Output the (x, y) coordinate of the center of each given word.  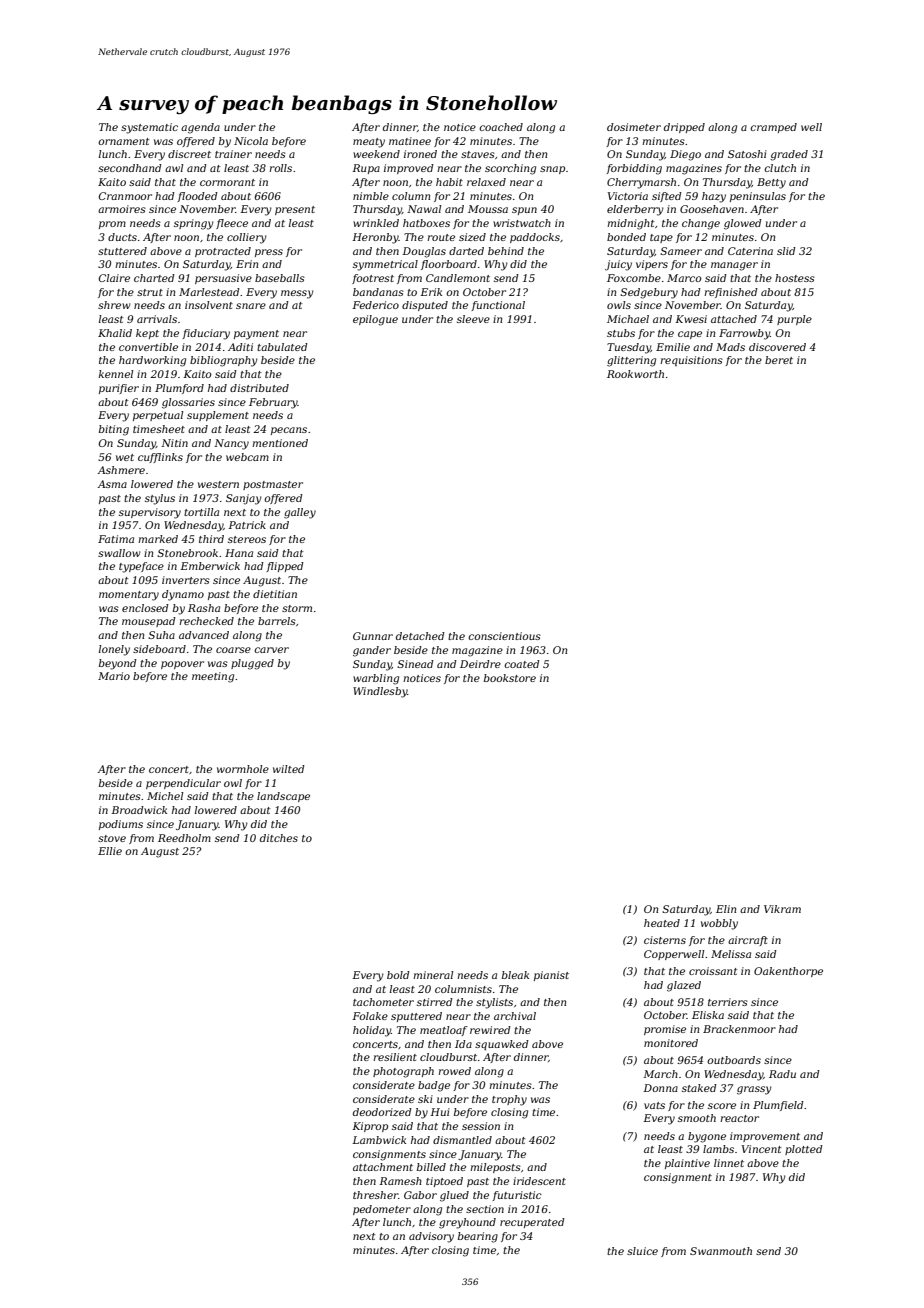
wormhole (243, 769)
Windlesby (380, 692)
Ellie (110, 851)
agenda (200, 128)
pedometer (382, 1210)
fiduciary (206, 334)
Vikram (782, 909)
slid (786, 251)
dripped (684, 128)
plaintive (687, 1164)
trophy (509, 1100)
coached (501, 127)
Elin (726, 909)
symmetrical (385, 265)
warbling (376, 679)
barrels (277, 621)
